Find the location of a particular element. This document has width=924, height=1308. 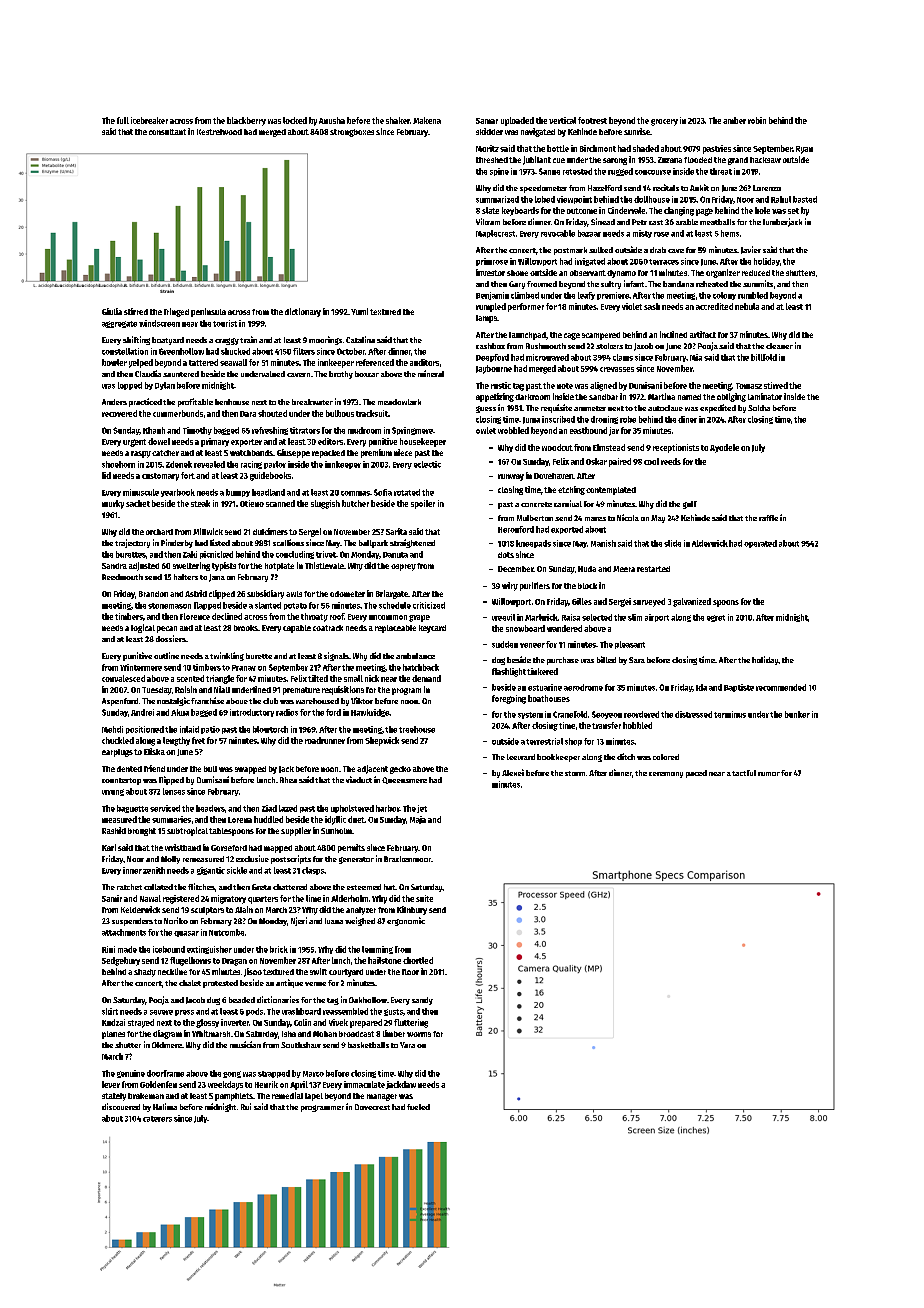

rumor is located at coordinates (769, 774).
